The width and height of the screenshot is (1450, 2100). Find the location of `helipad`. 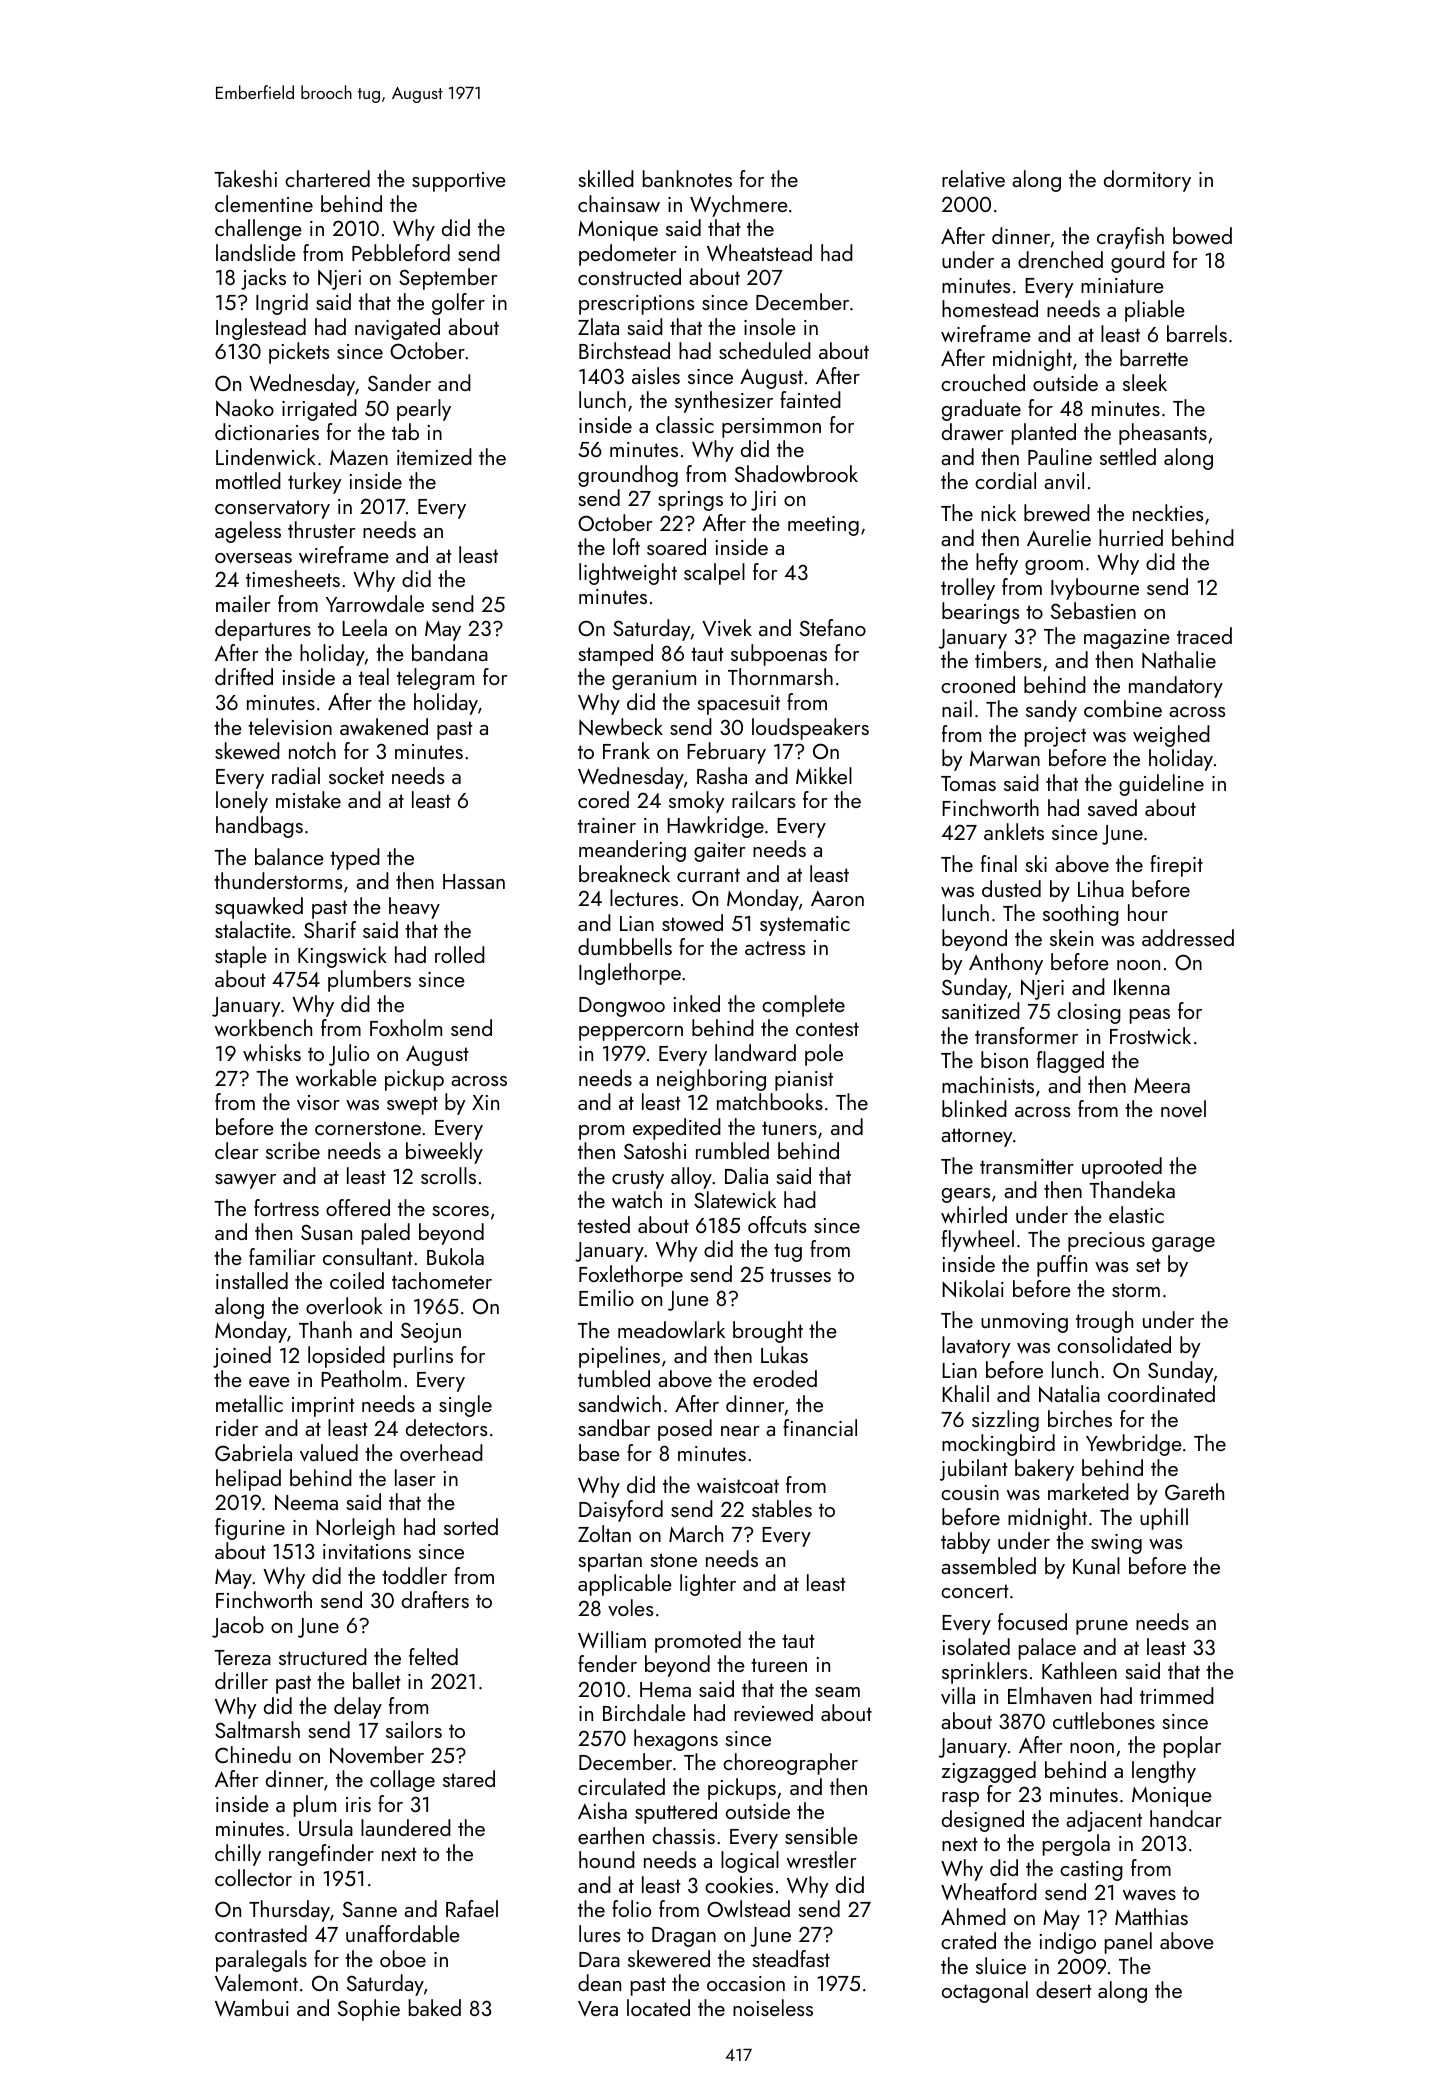

helipad is located at coordinates (248, 1480).
